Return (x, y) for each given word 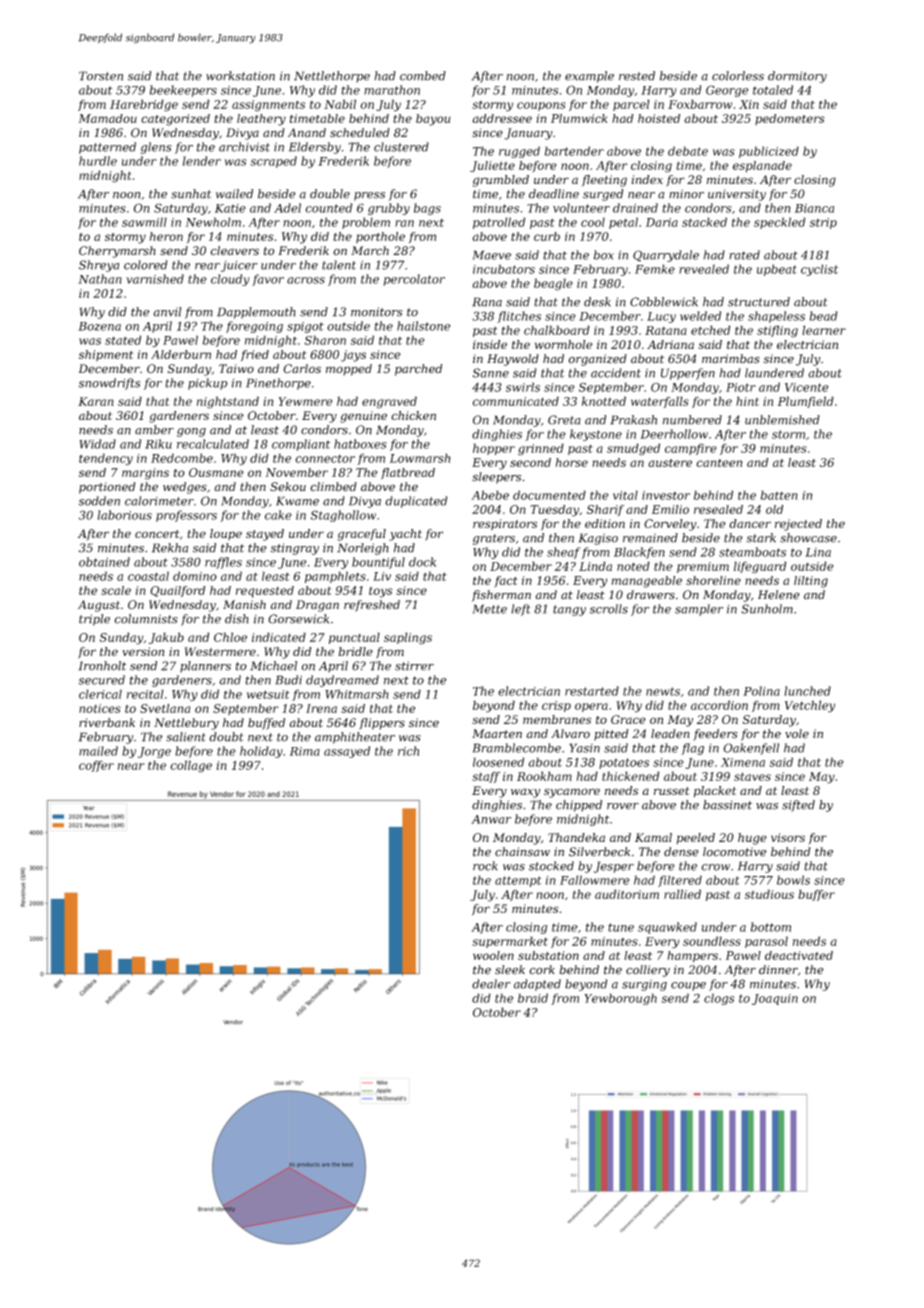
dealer (491, 984)
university (737, 195)
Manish (244, 605)
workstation (240, 76)
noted (633, 566)
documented (549, 495)
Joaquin (775, 999)
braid (533, 998)
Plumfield (806, 402)
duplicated (416, 502)
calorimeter (159, 501)
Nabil (340, 104)
